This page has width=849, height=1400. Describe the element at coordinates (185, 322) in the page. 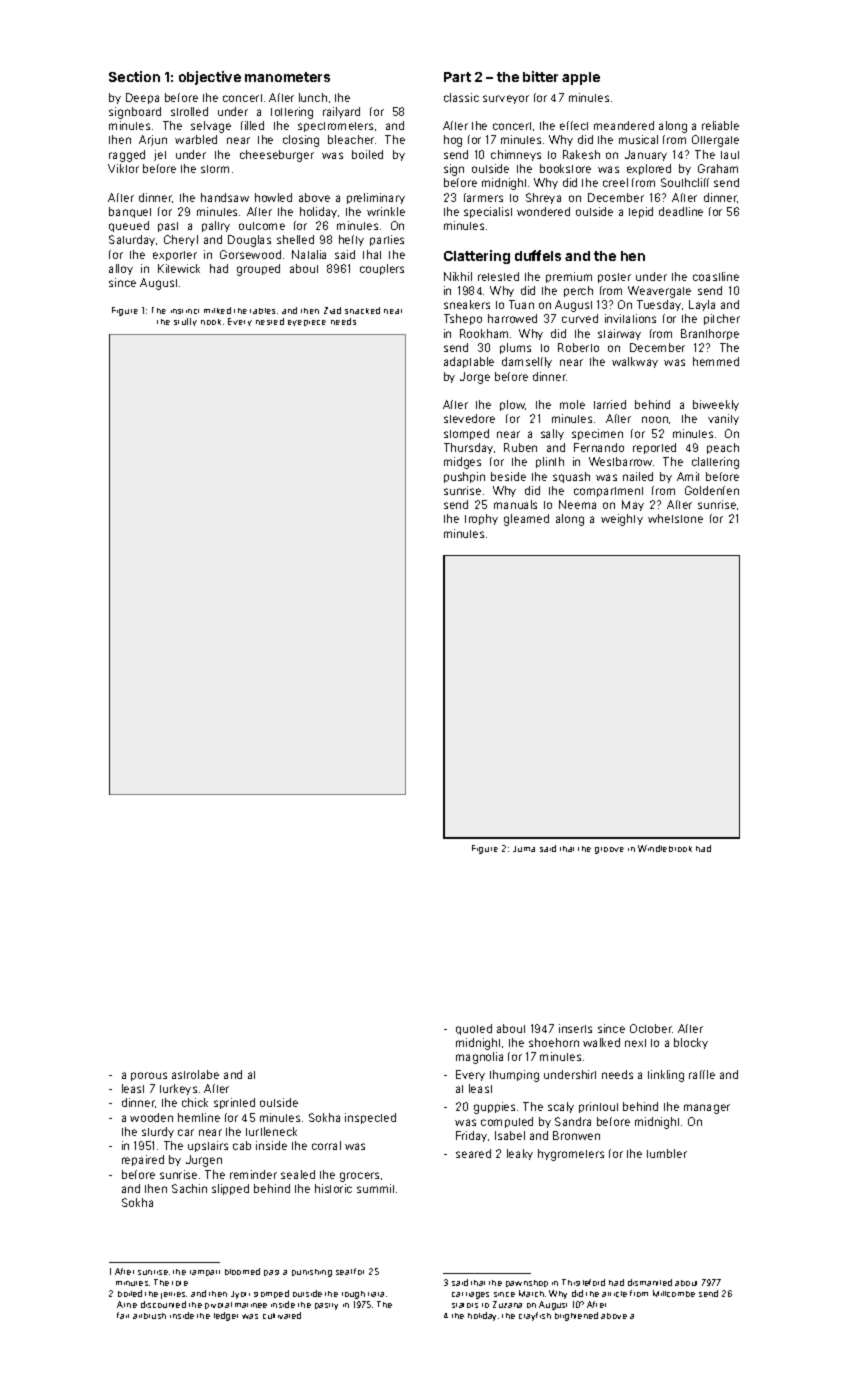

I see `stuffy` at that location.
